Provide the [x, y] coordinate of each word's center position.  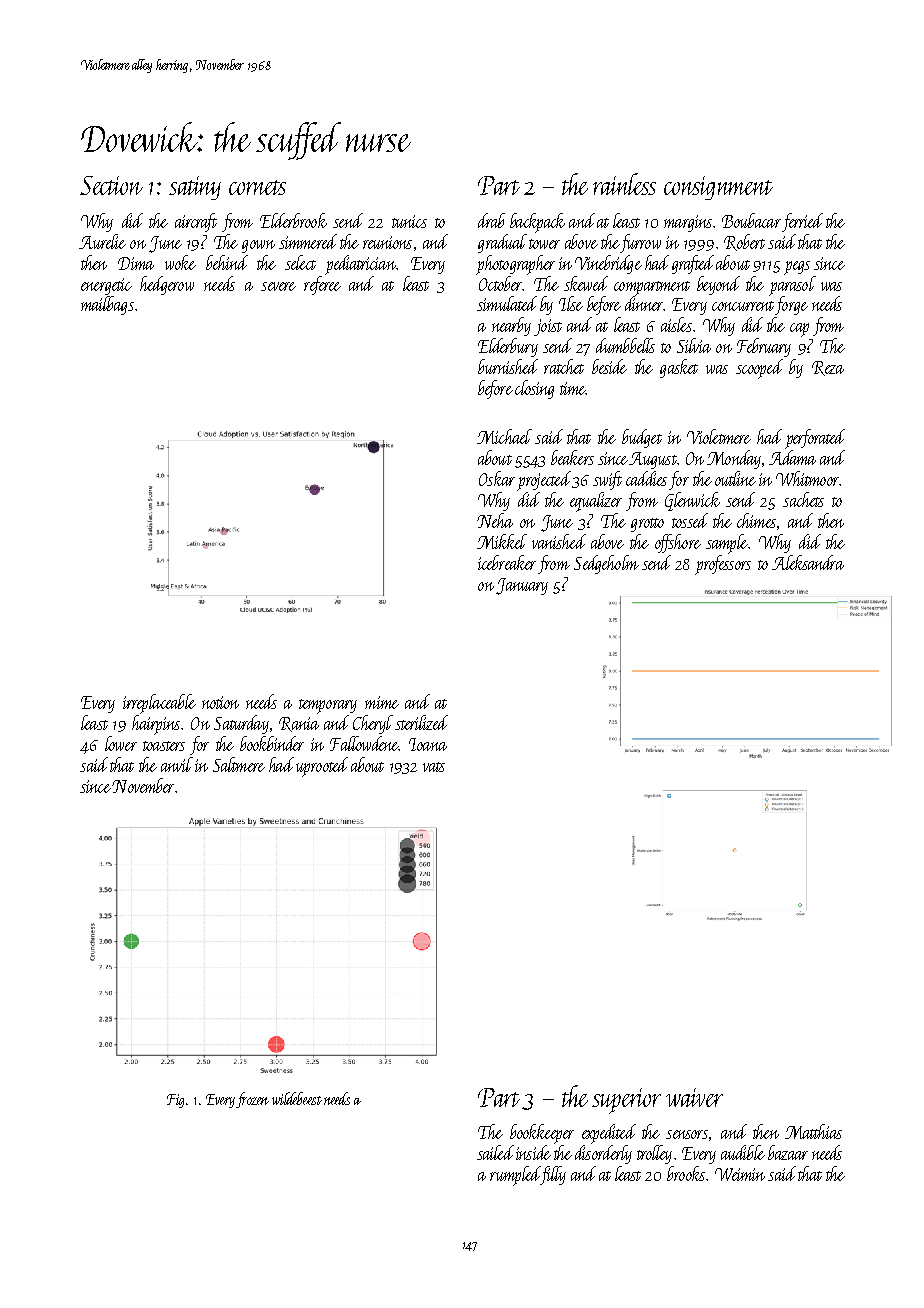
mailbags [107, 305]
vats [434, 767]
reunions [387, 242]
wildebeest [297, 1098]
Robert [744, 242]
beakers [572, 457]
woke [180, 262]
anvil [177, 764]
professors [723, 565]
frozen [252, 1100]
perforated [815, 439]
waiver [694, 1097]
